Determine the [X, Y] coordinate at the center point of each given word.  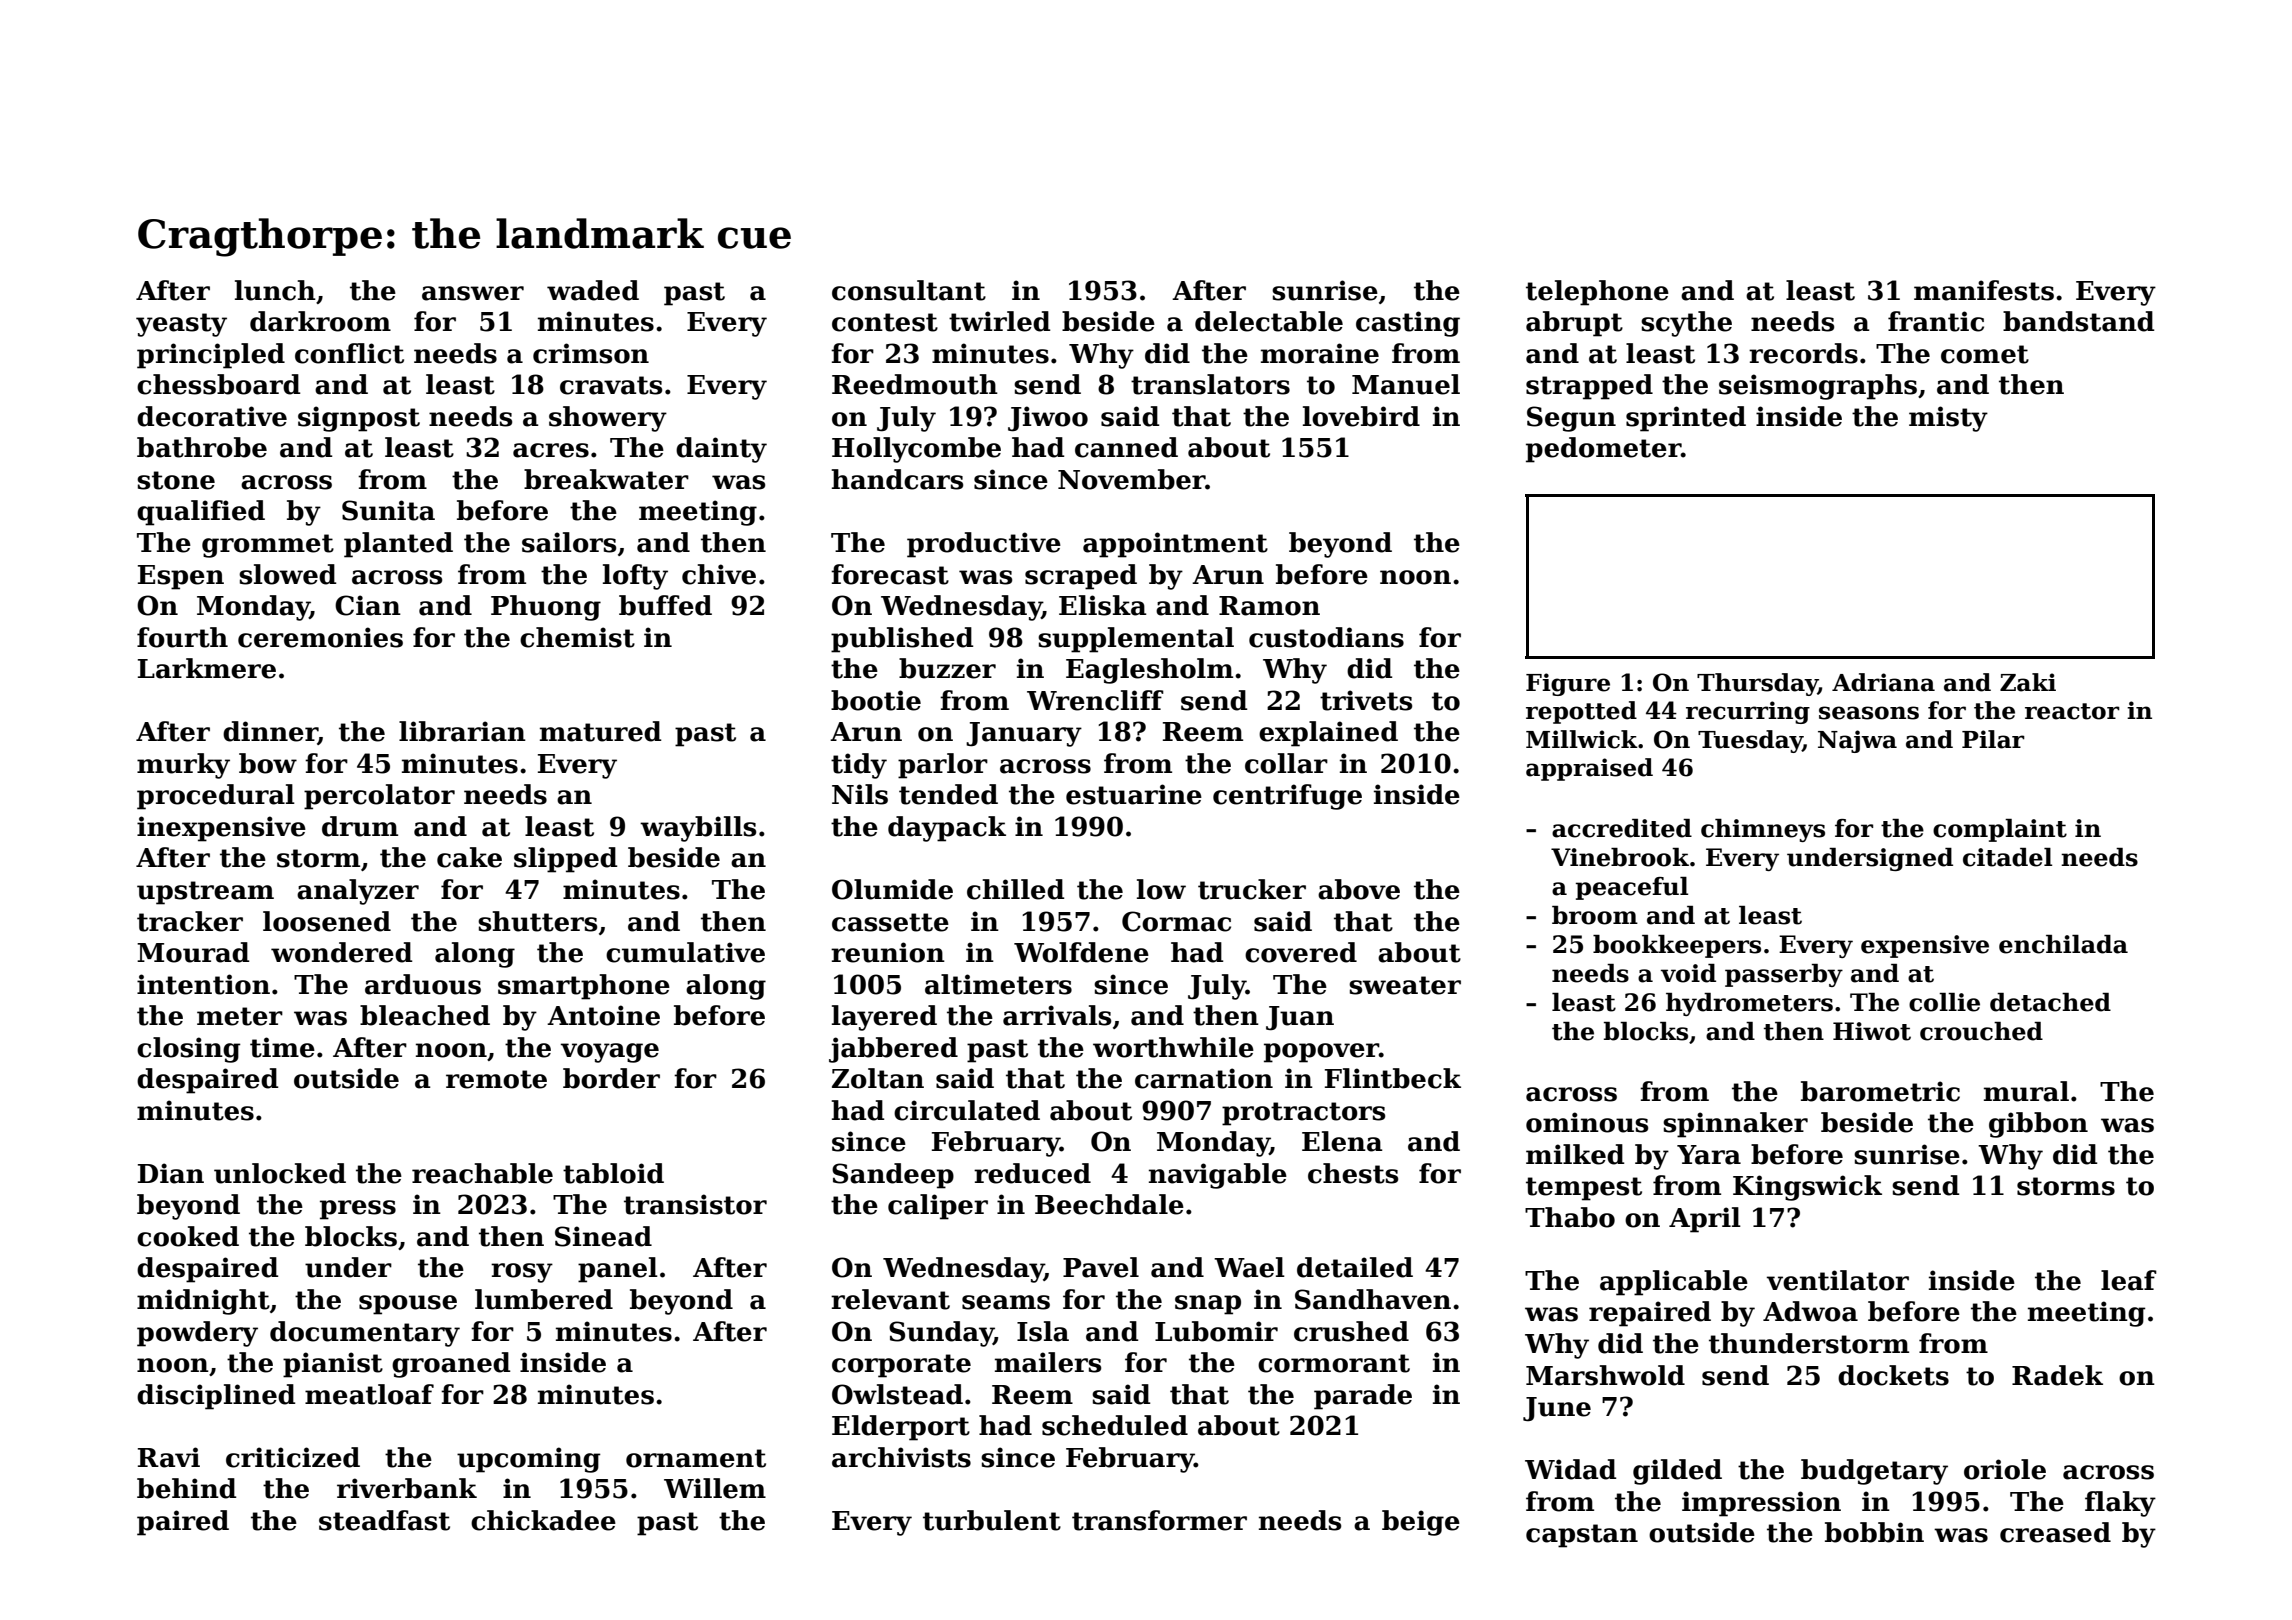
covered [1301, 952]
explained [1328, 734]
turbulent [992, 1520]
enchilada [2063, 944]
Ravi [169, 1457]
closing [189, 1050]
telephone [1597, 293]
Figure [1568, 684]
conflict [349, 353]
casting [1408, 324]
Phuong [546, 608]
